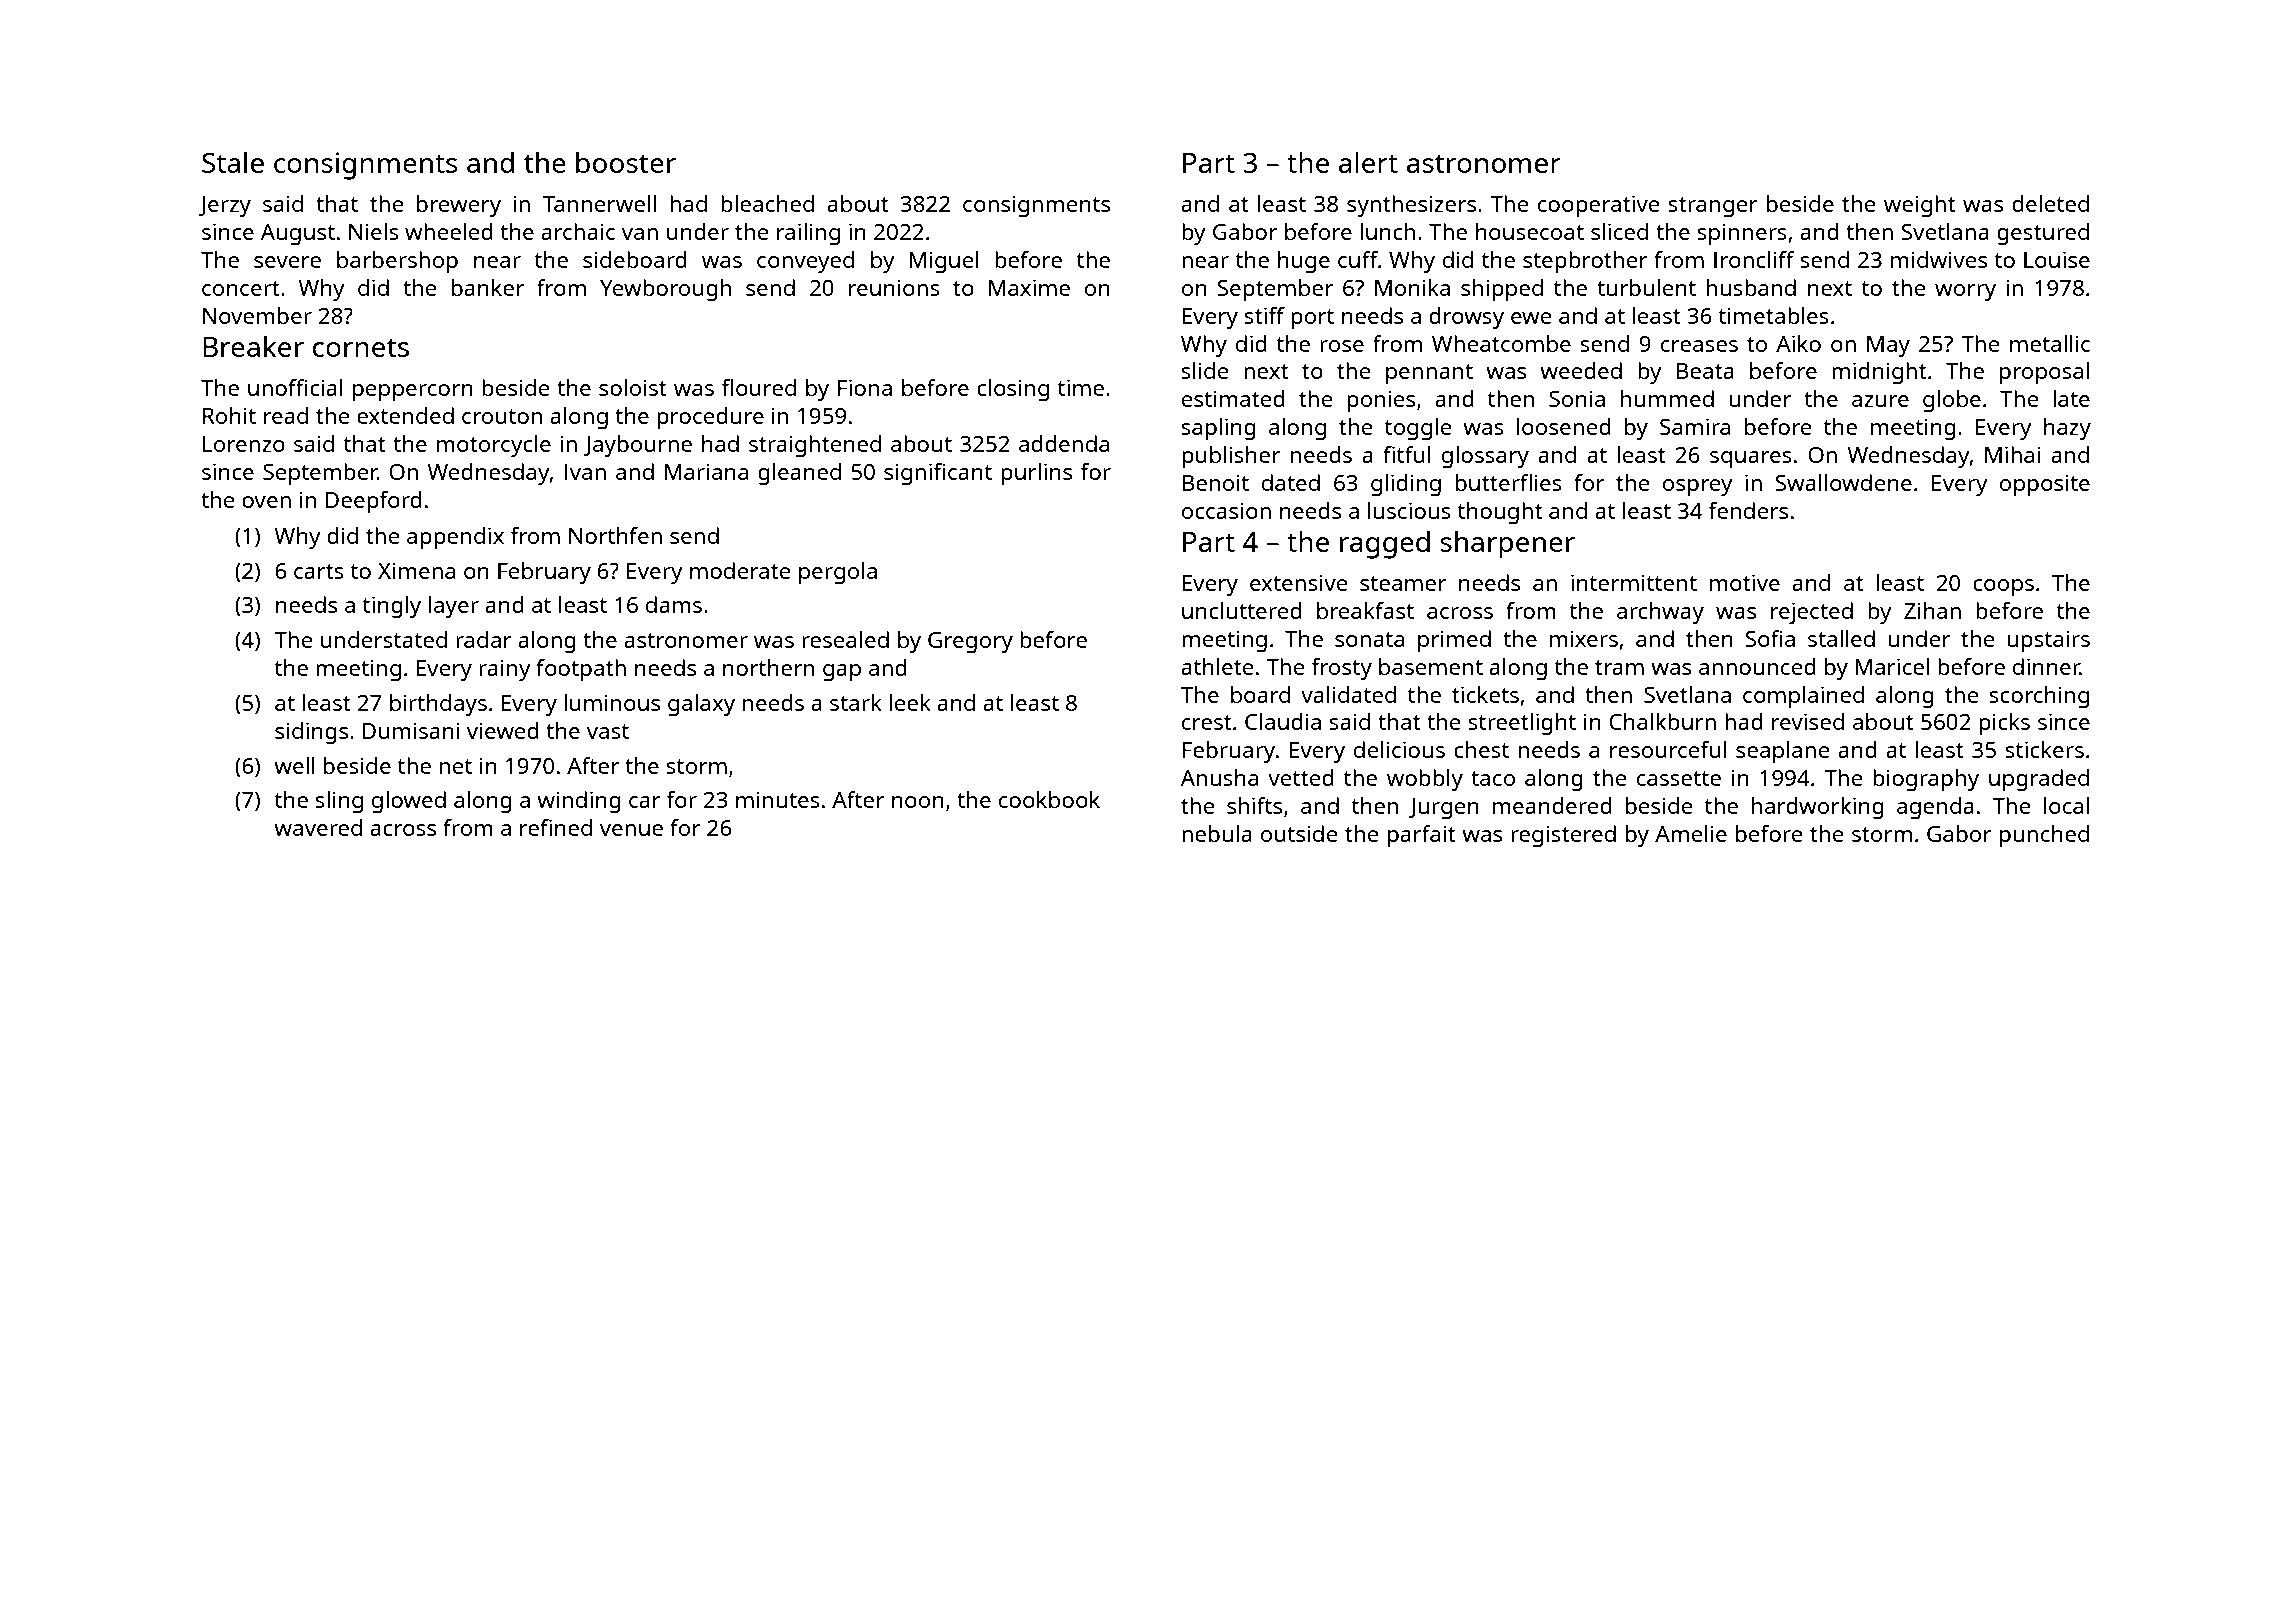 The width and height of the page is (2292, 1620). What do you see at coordinates (1368, 162) in the page?
I see `alert` at bounding box center [1368, 162].
